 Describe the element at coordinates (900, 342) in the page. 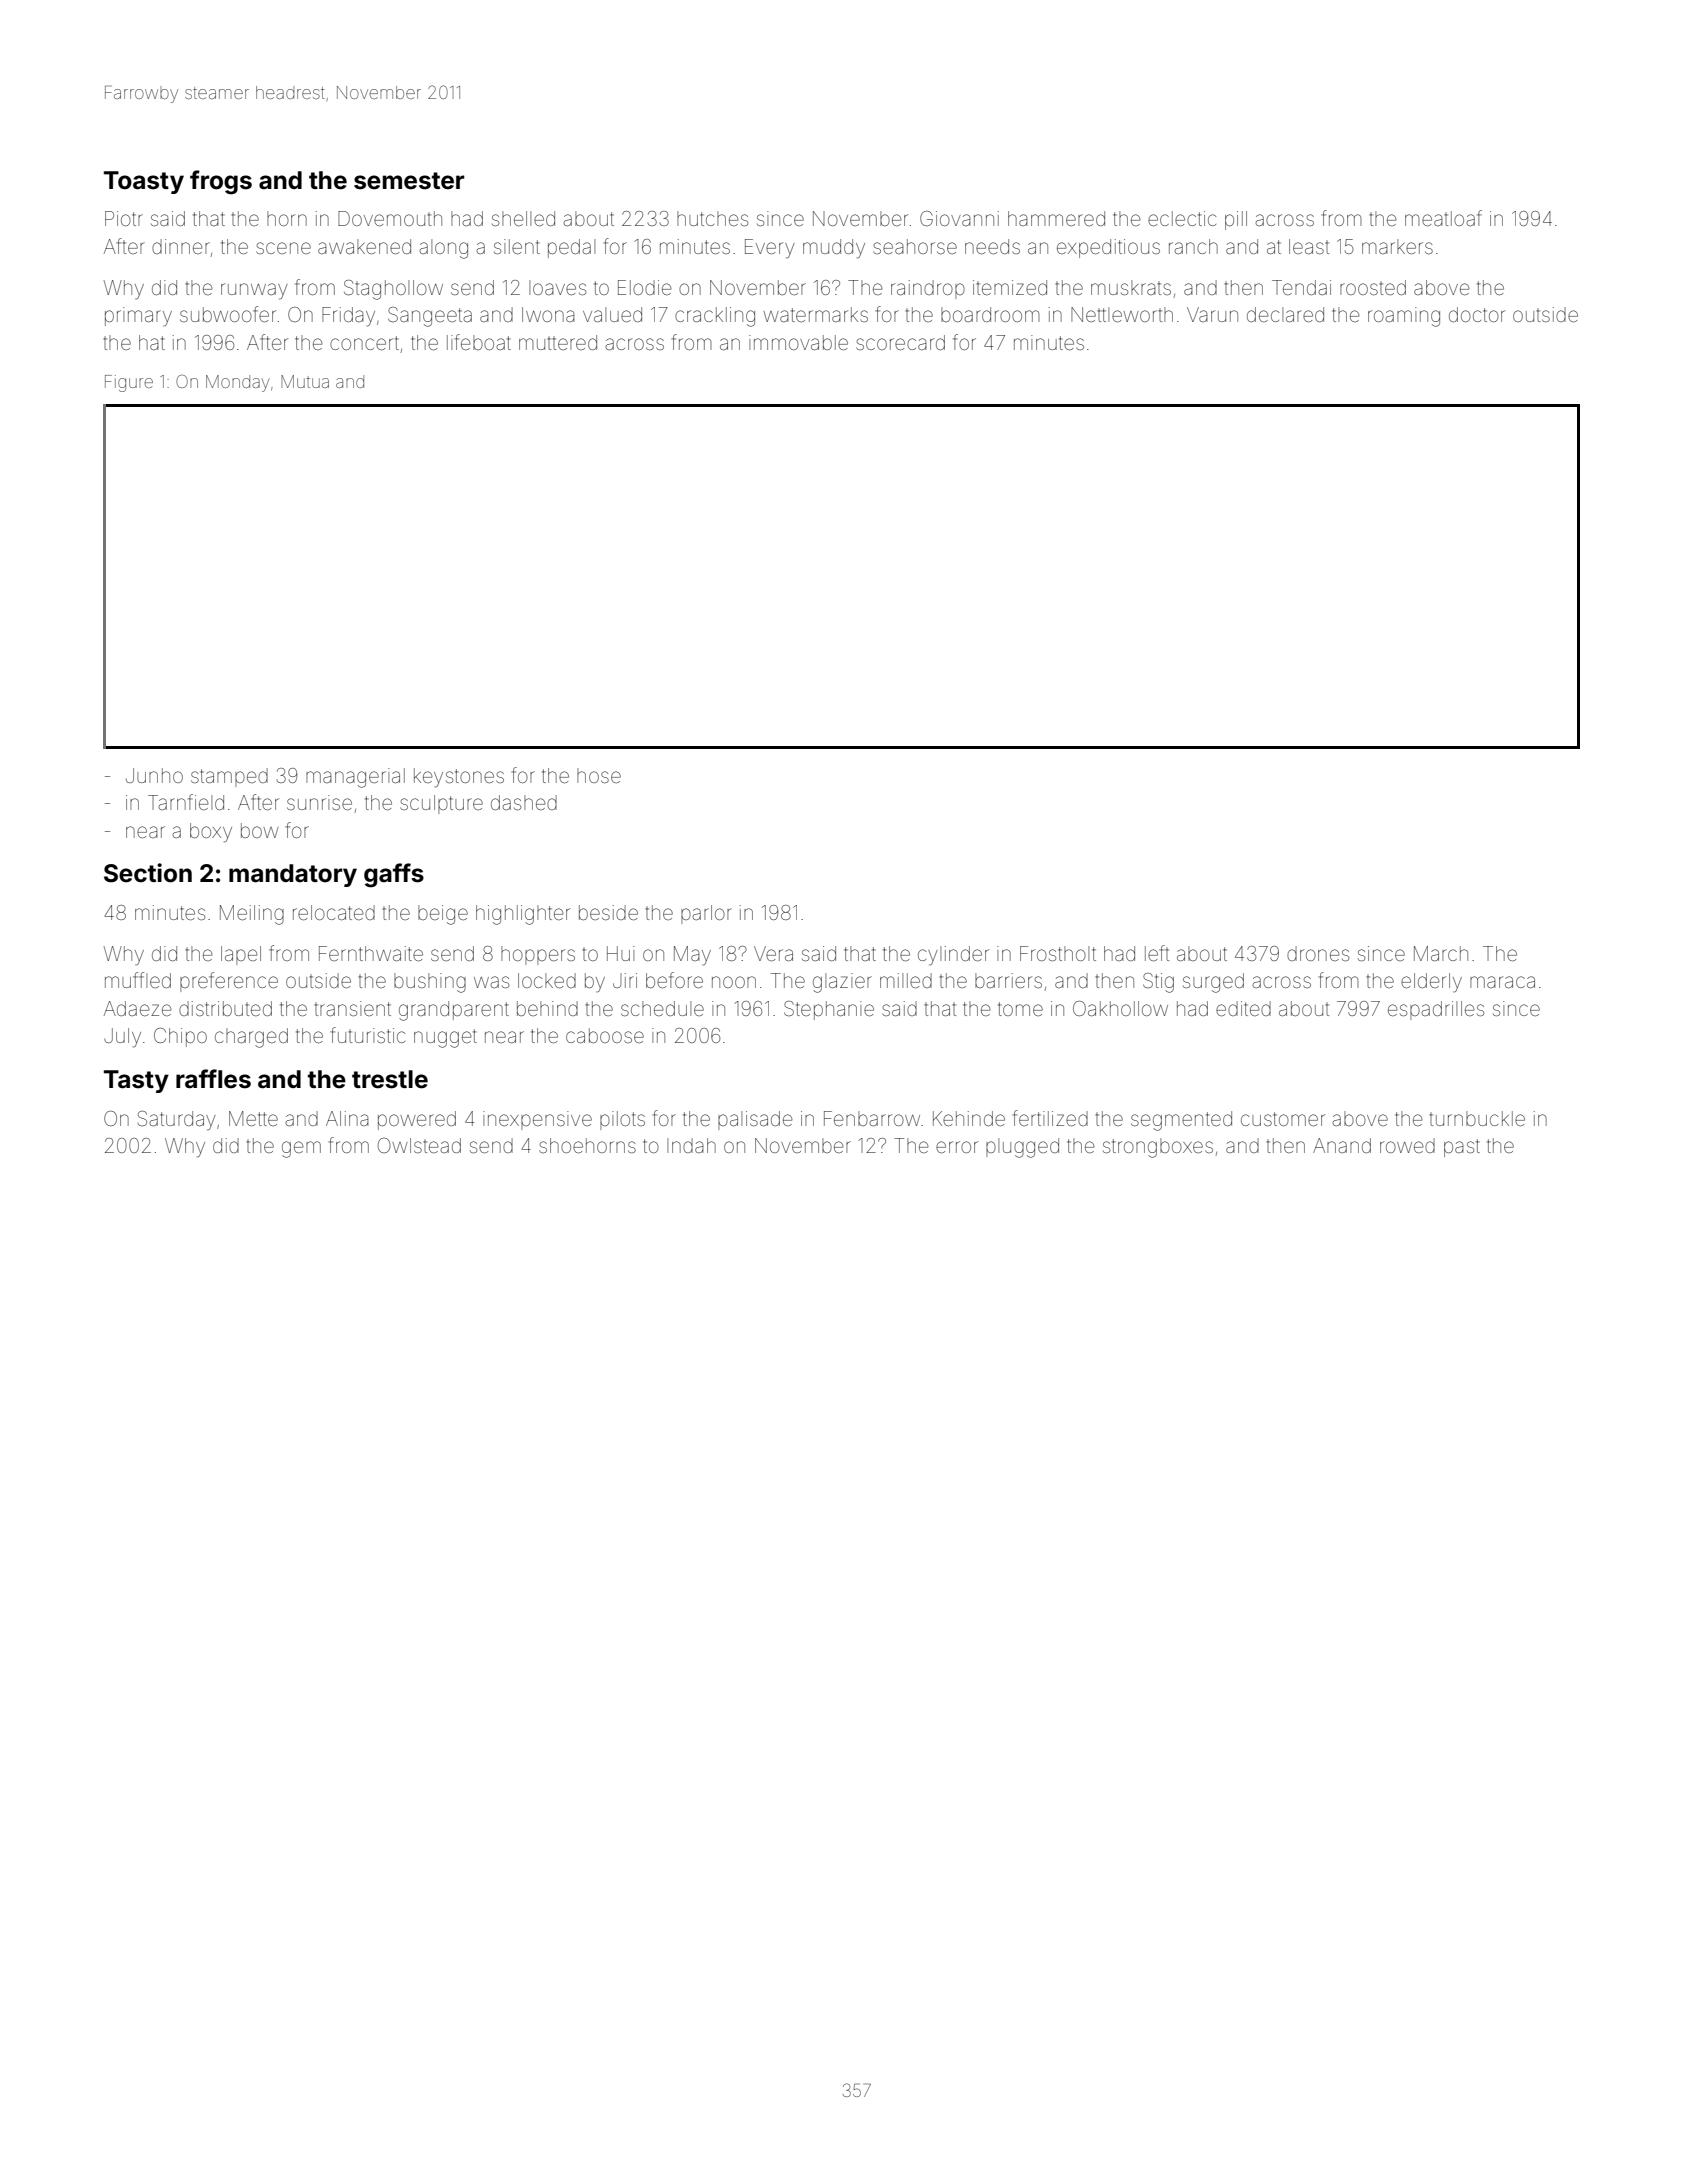

I see `scorecard` at that location.
